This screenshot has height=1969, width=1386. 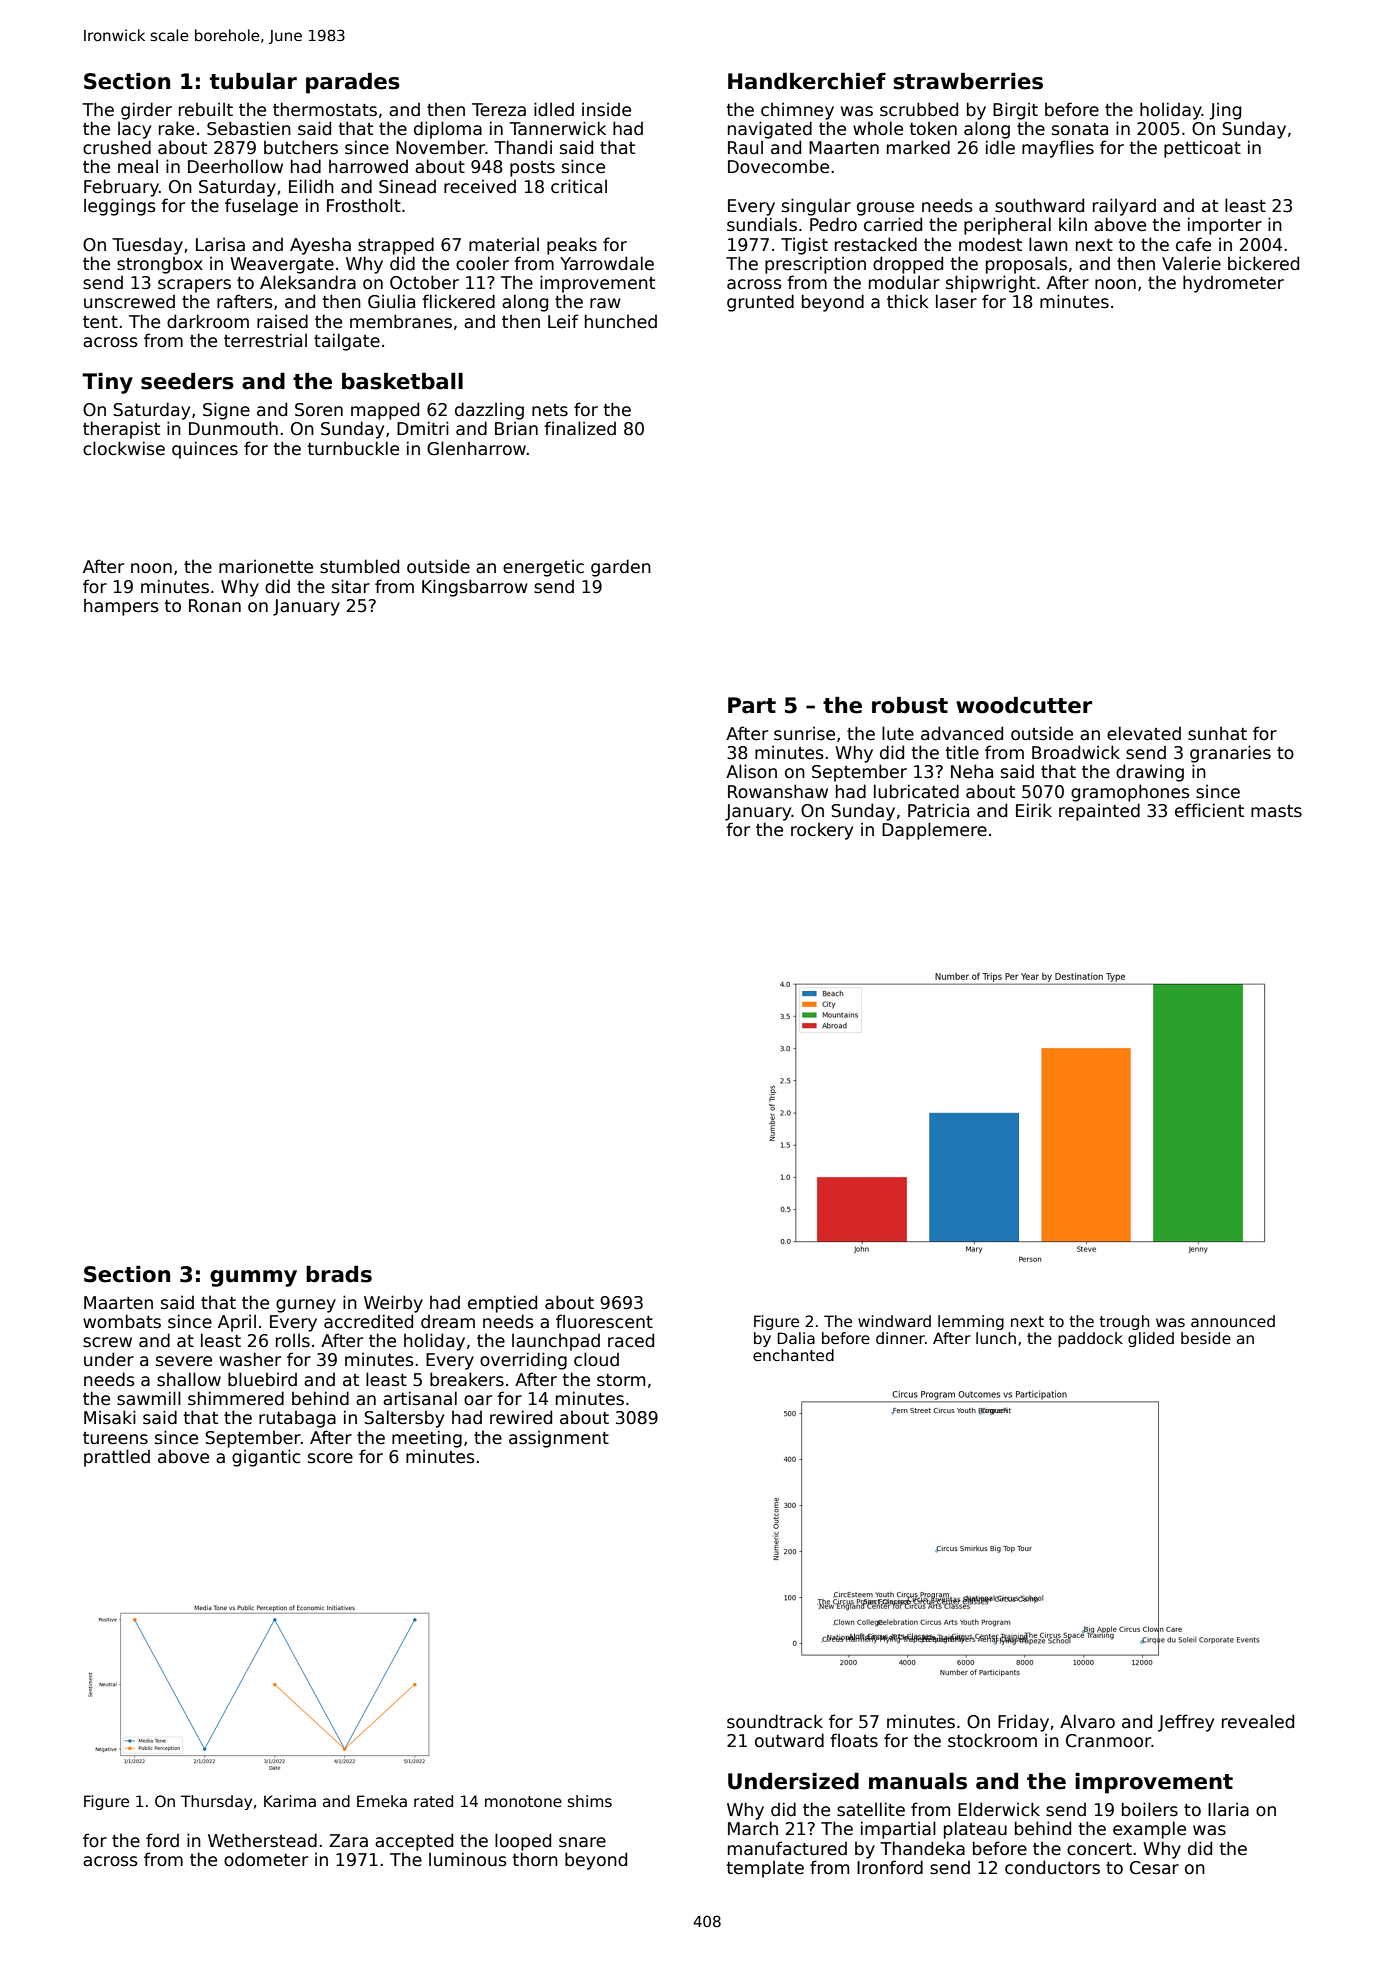 What do you see at coordinates (559, 1439) in the screenshot?
I see `assignment` at bounding box center [559, 1439].
